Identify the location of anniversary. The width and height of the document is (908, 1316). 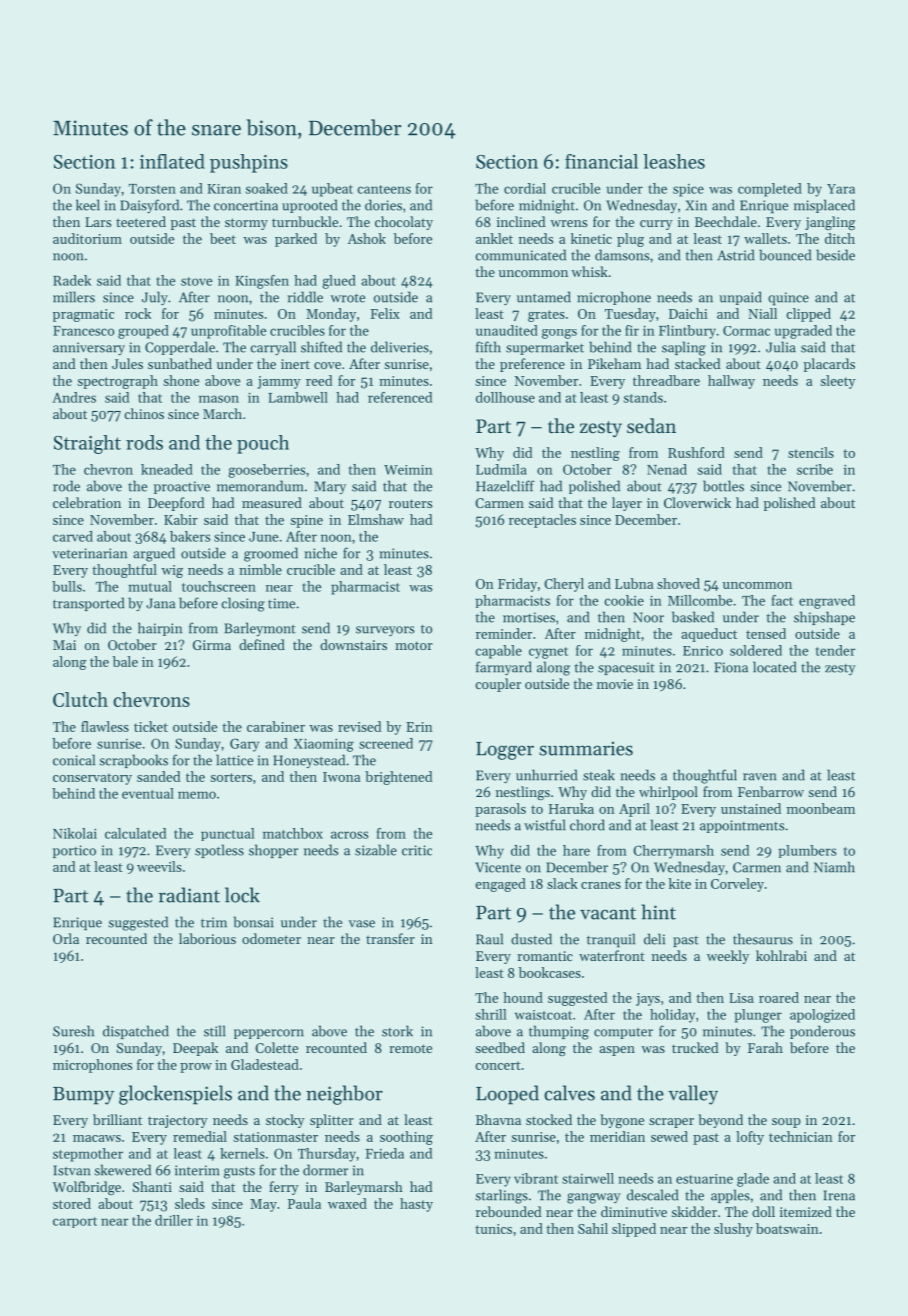
(89, 348).
